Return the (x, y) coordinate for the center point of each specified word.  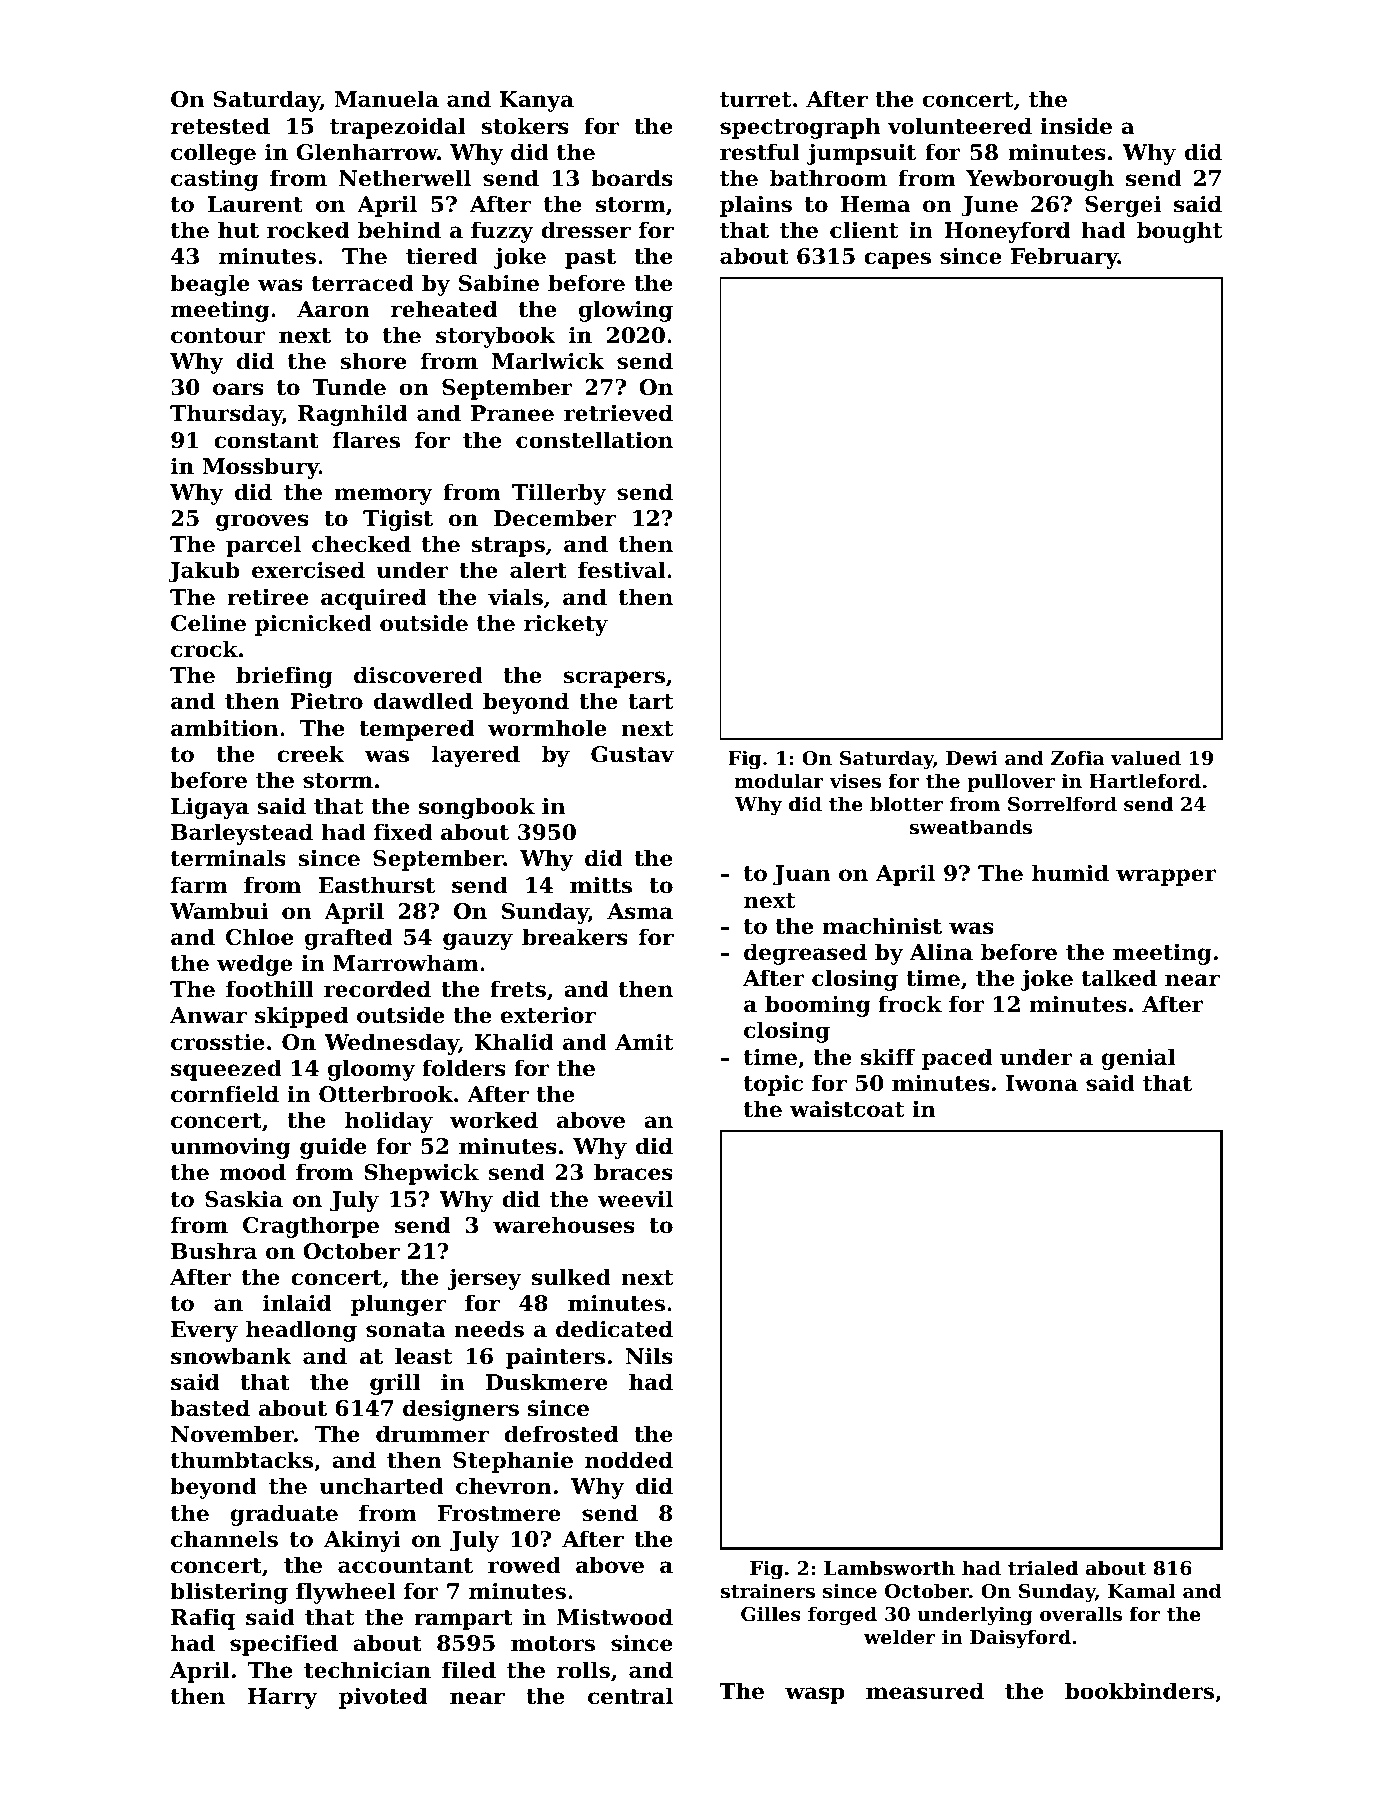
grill (395, 1384)
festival (622, 570)
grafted (348, 939)
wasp (814, 1695)
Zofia (1078, 757)
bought (1179, 232)
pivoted (383, 1698)
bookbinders (1139, 1691)
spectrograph (800, 128)
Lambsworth (889, 1568)
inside (1076, 126)
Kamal (1142, 1590)
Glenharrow (367, 152)
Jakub (204, 572)
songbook (477, 808)
